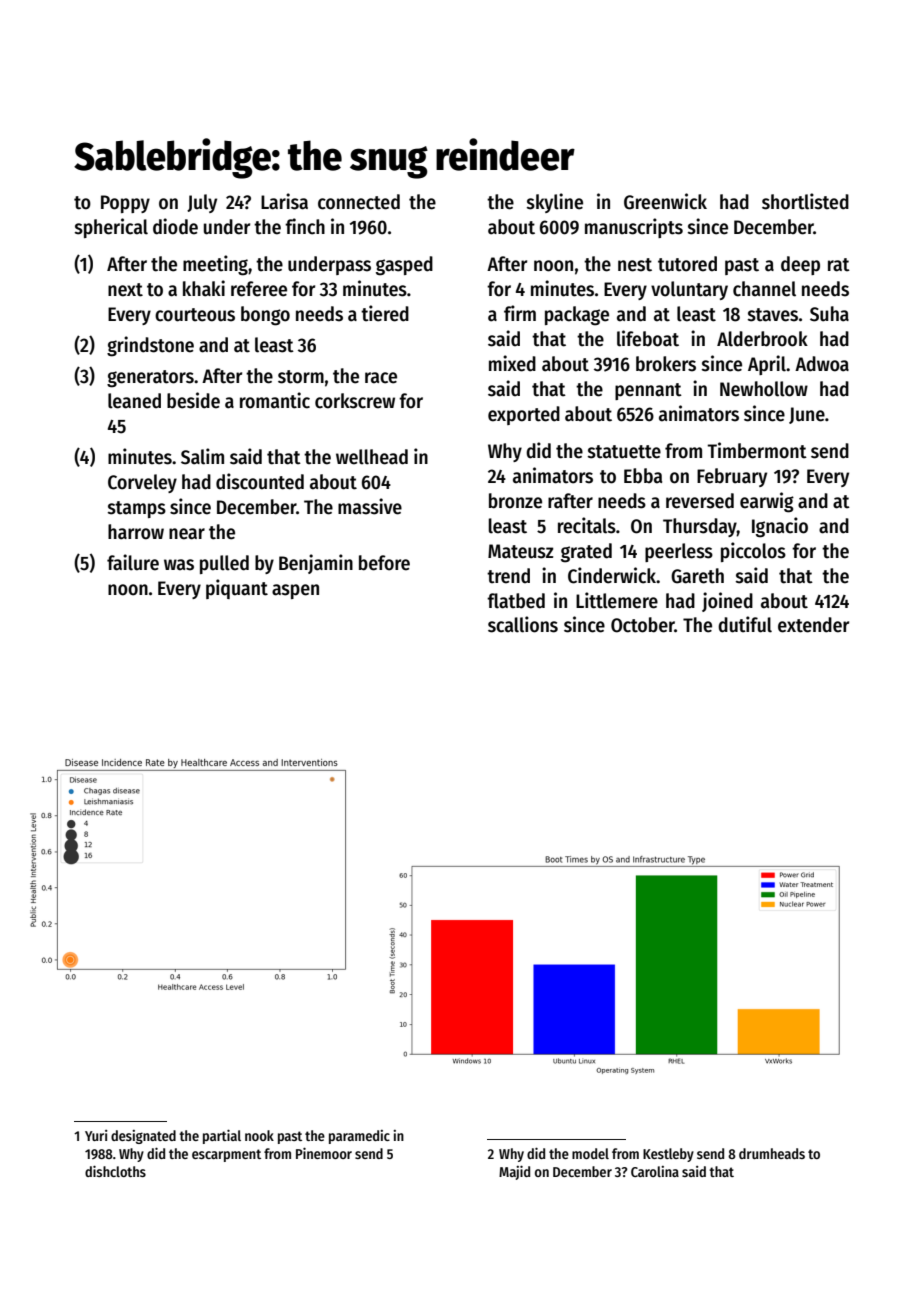 Image resolution: width=924 pixels, height=1314 pixels. Describe the element at coordinates (284, 201) in the screenshot. I see `Larisa` at that location.
